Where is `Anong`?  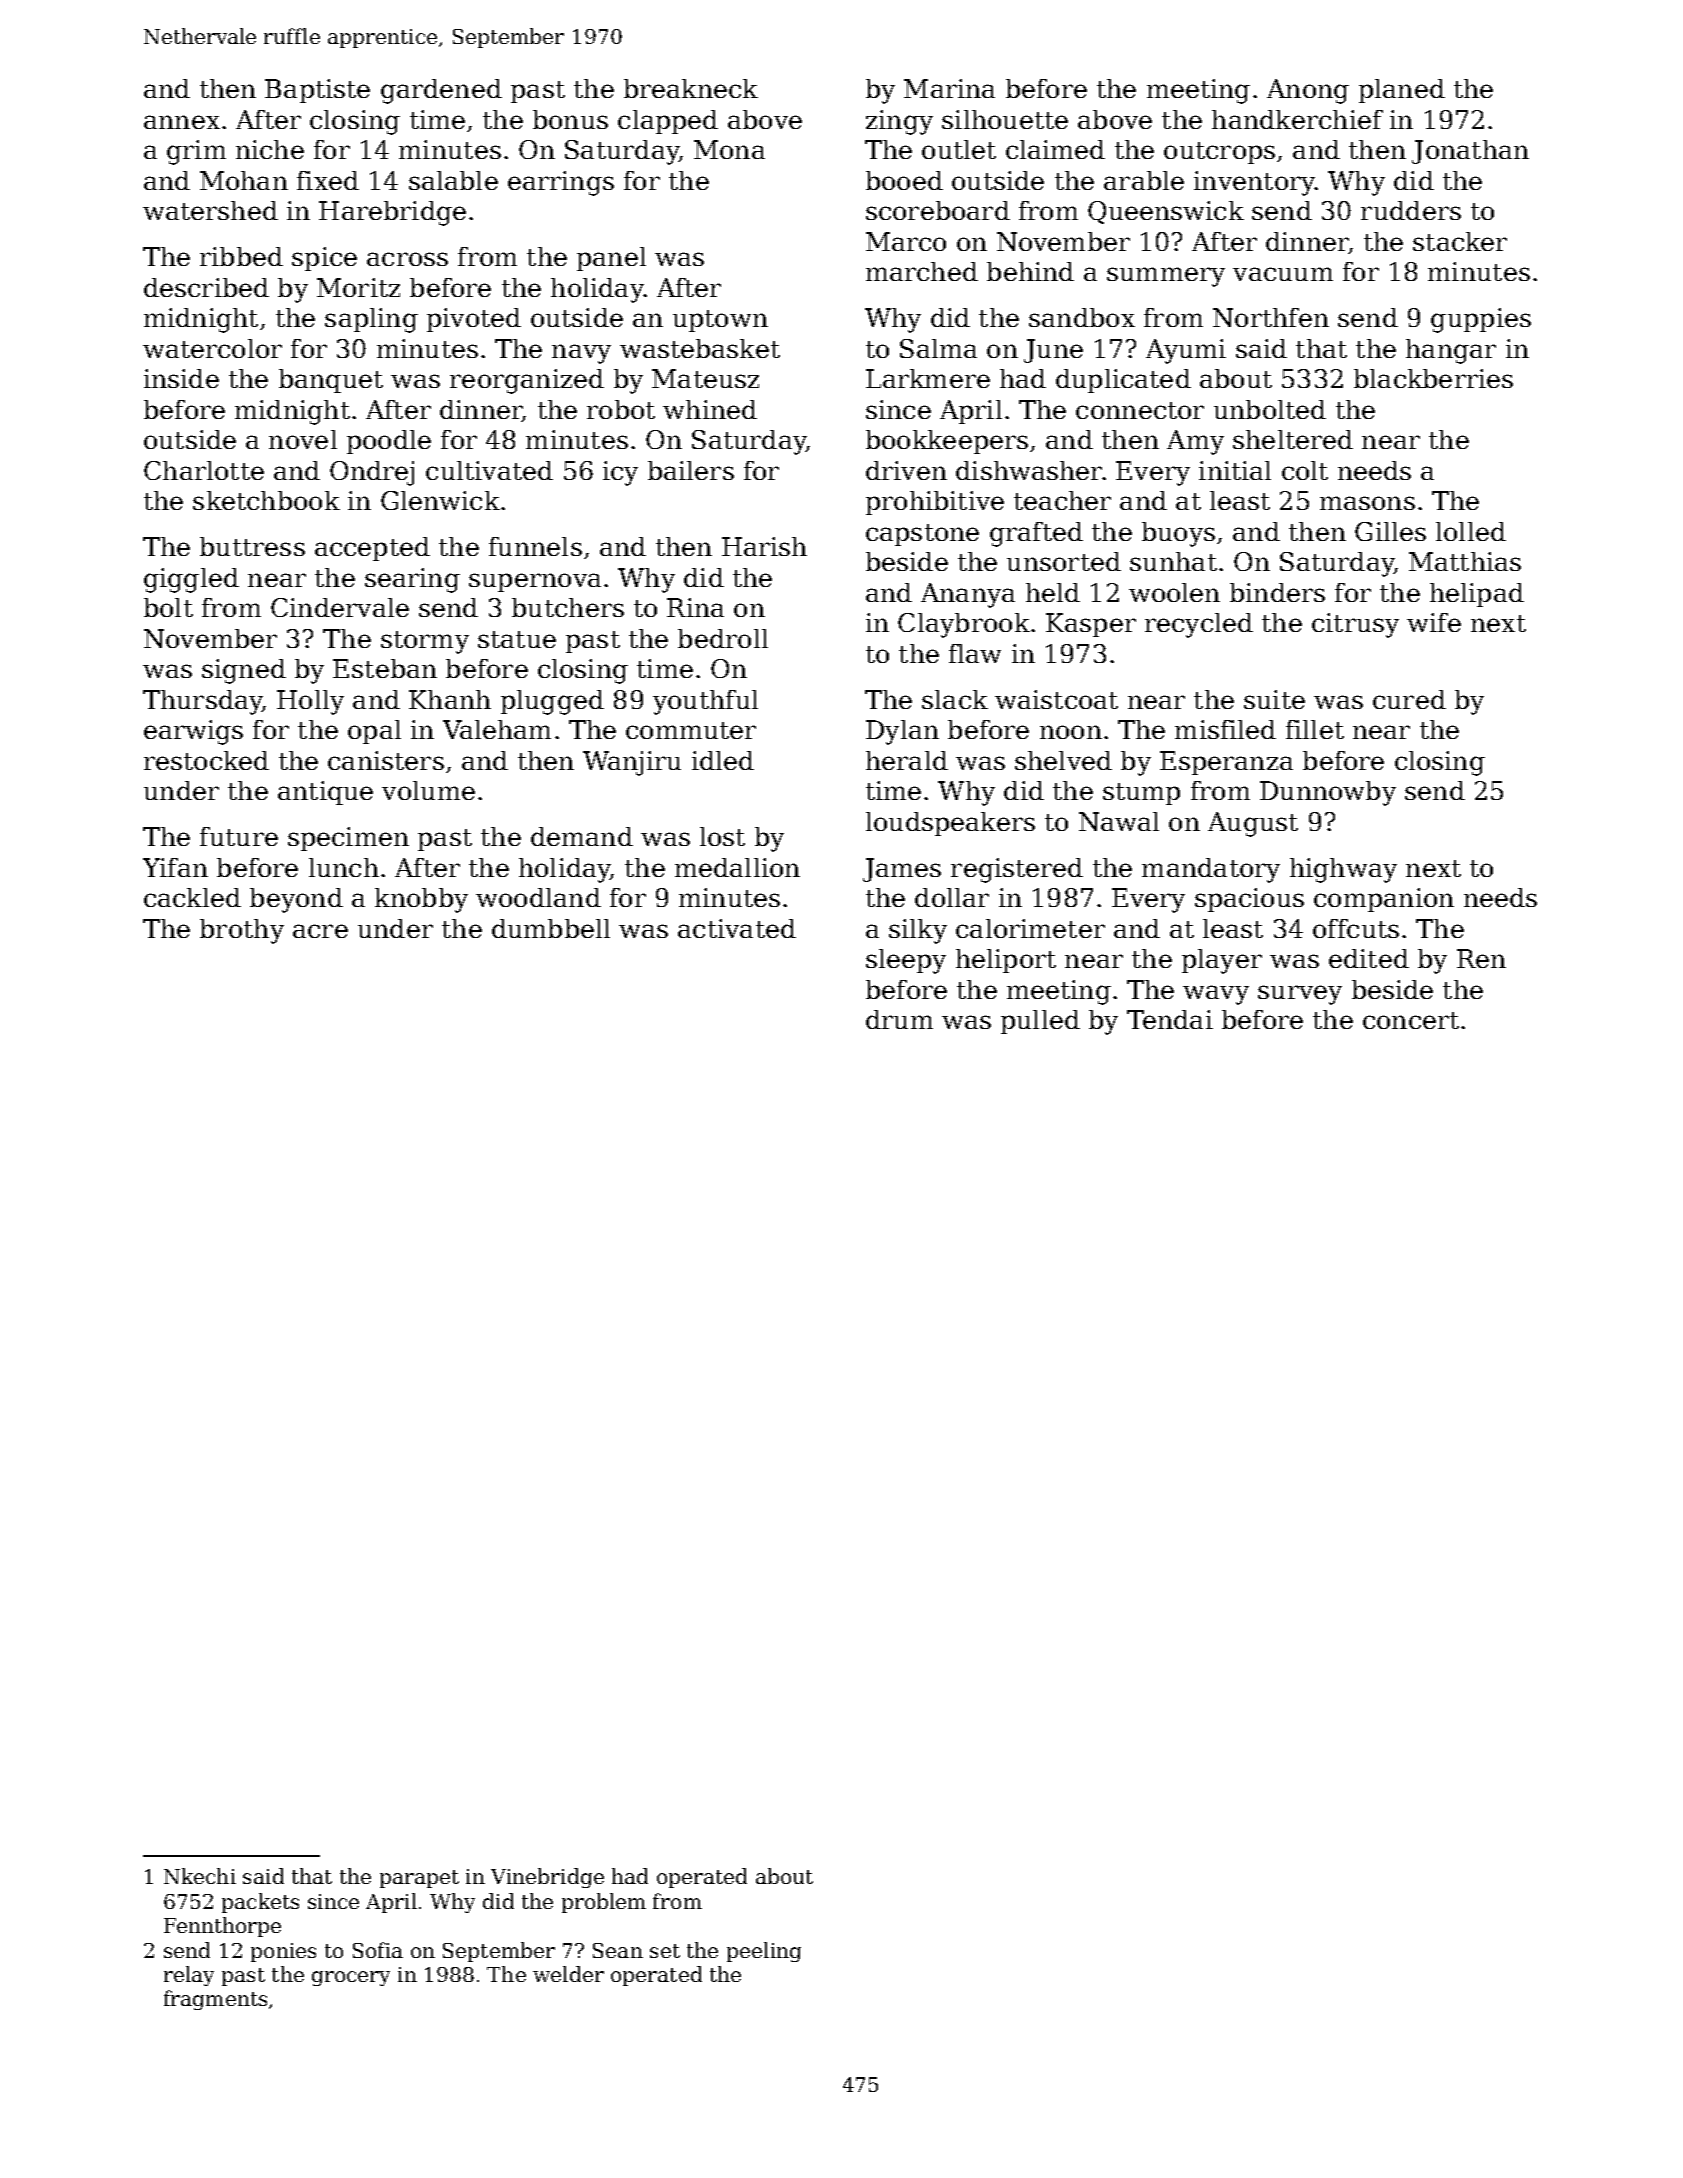
Anong is located at coordinates (1308, 91).
